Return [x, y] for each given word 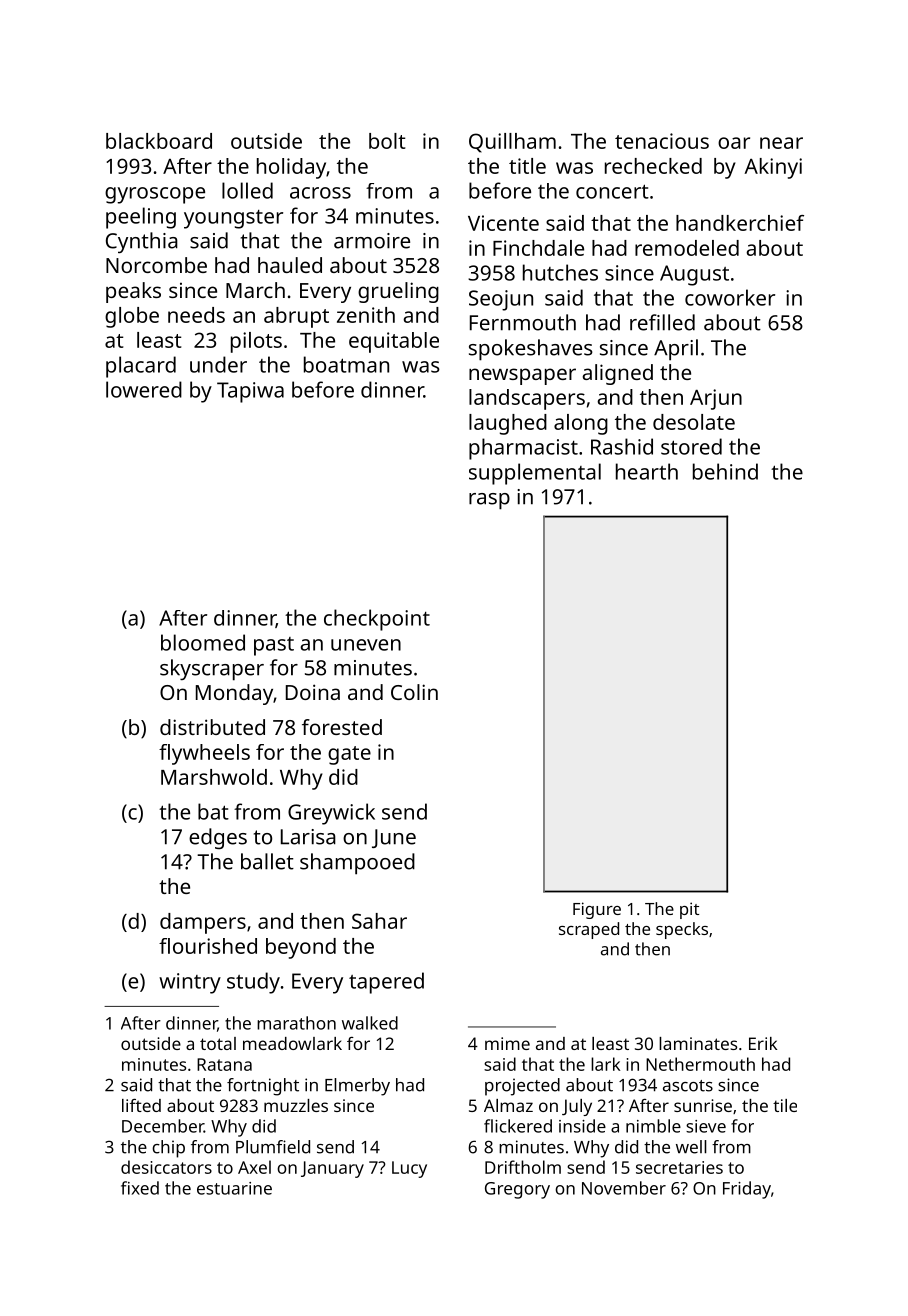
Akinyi [773, 168]
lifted [141, 1105]
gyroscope [155, 195]
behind [725, 471]
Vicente [503, 223]
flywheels [204, 754]
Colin [414, 692]
